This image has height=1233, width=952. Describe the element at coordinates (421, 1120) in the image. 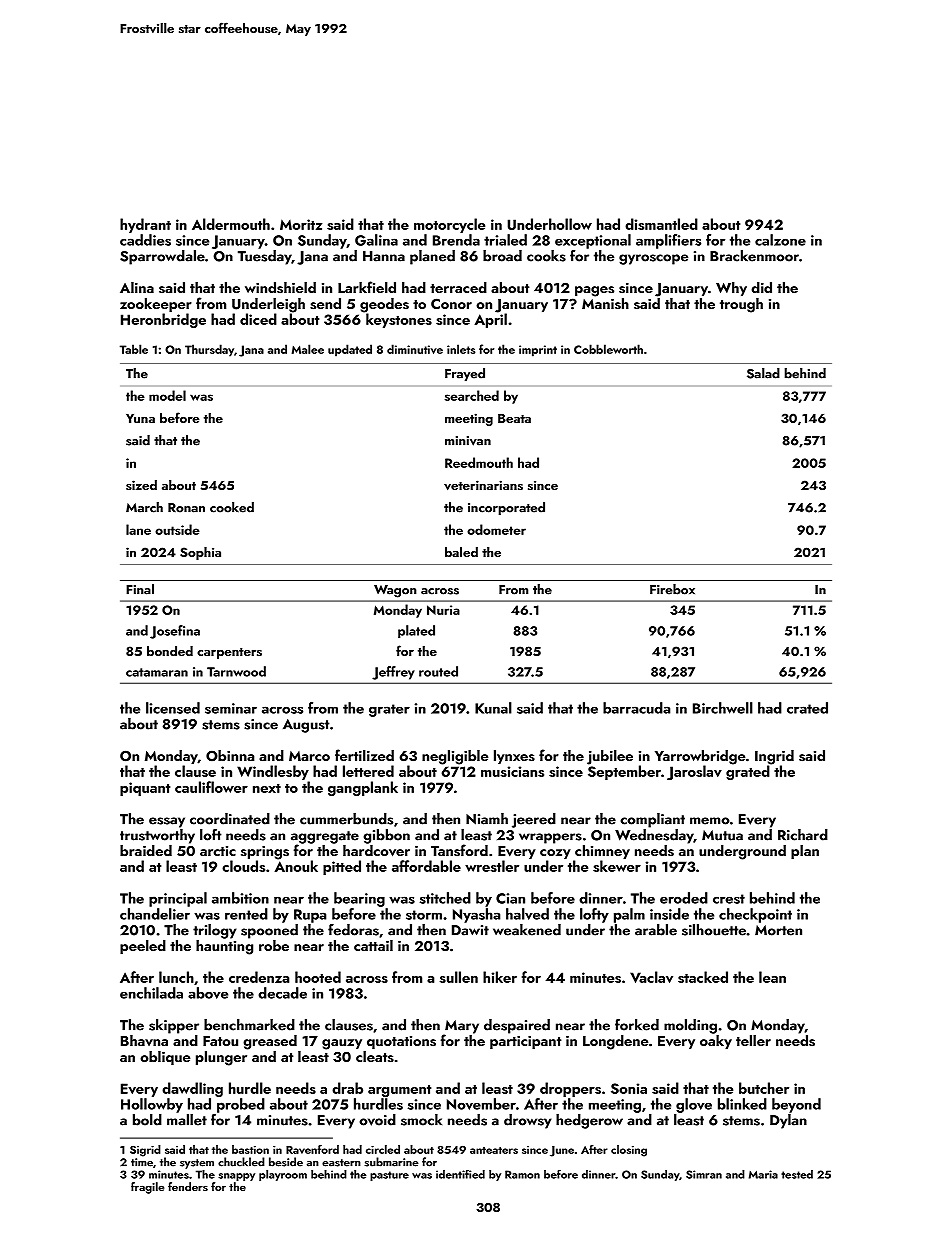

I see `smock` at that location.
